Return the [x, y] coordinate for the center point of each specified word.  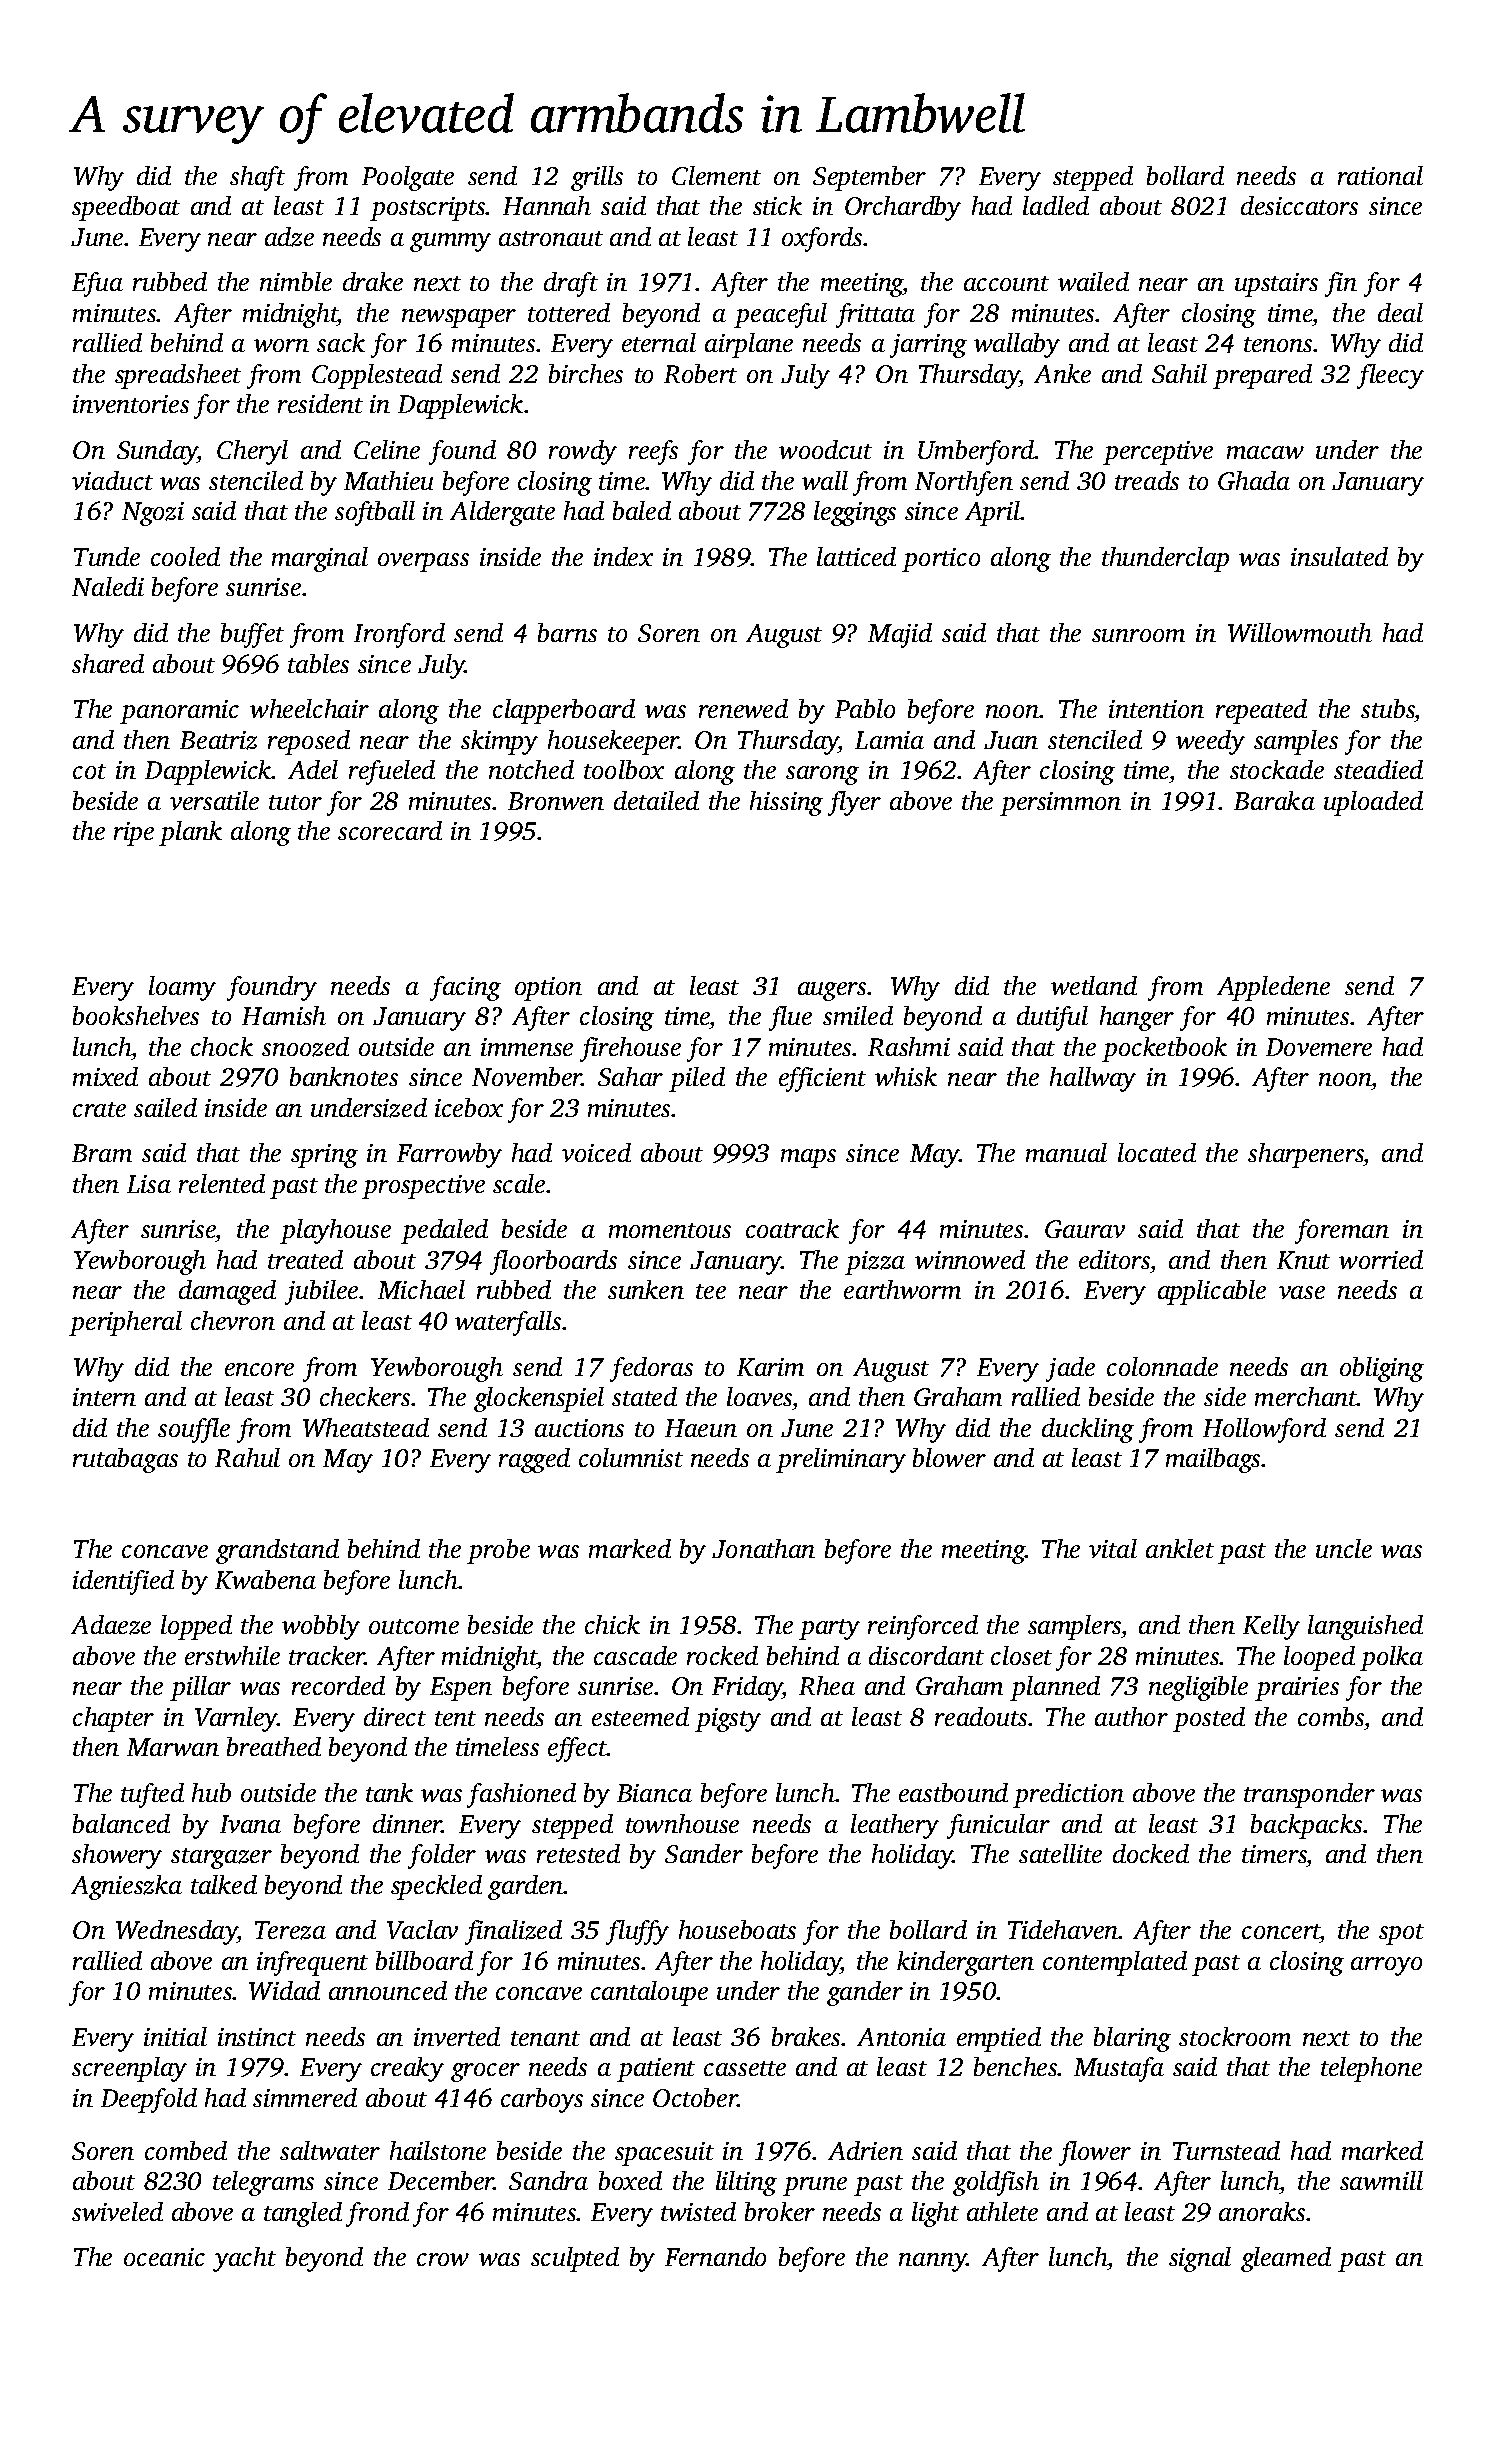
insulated [1339, 556]
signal [1200, 2259]
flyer [854, 803]
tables [318, 663]
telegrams [263, 2183]
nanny [933, 2262]
